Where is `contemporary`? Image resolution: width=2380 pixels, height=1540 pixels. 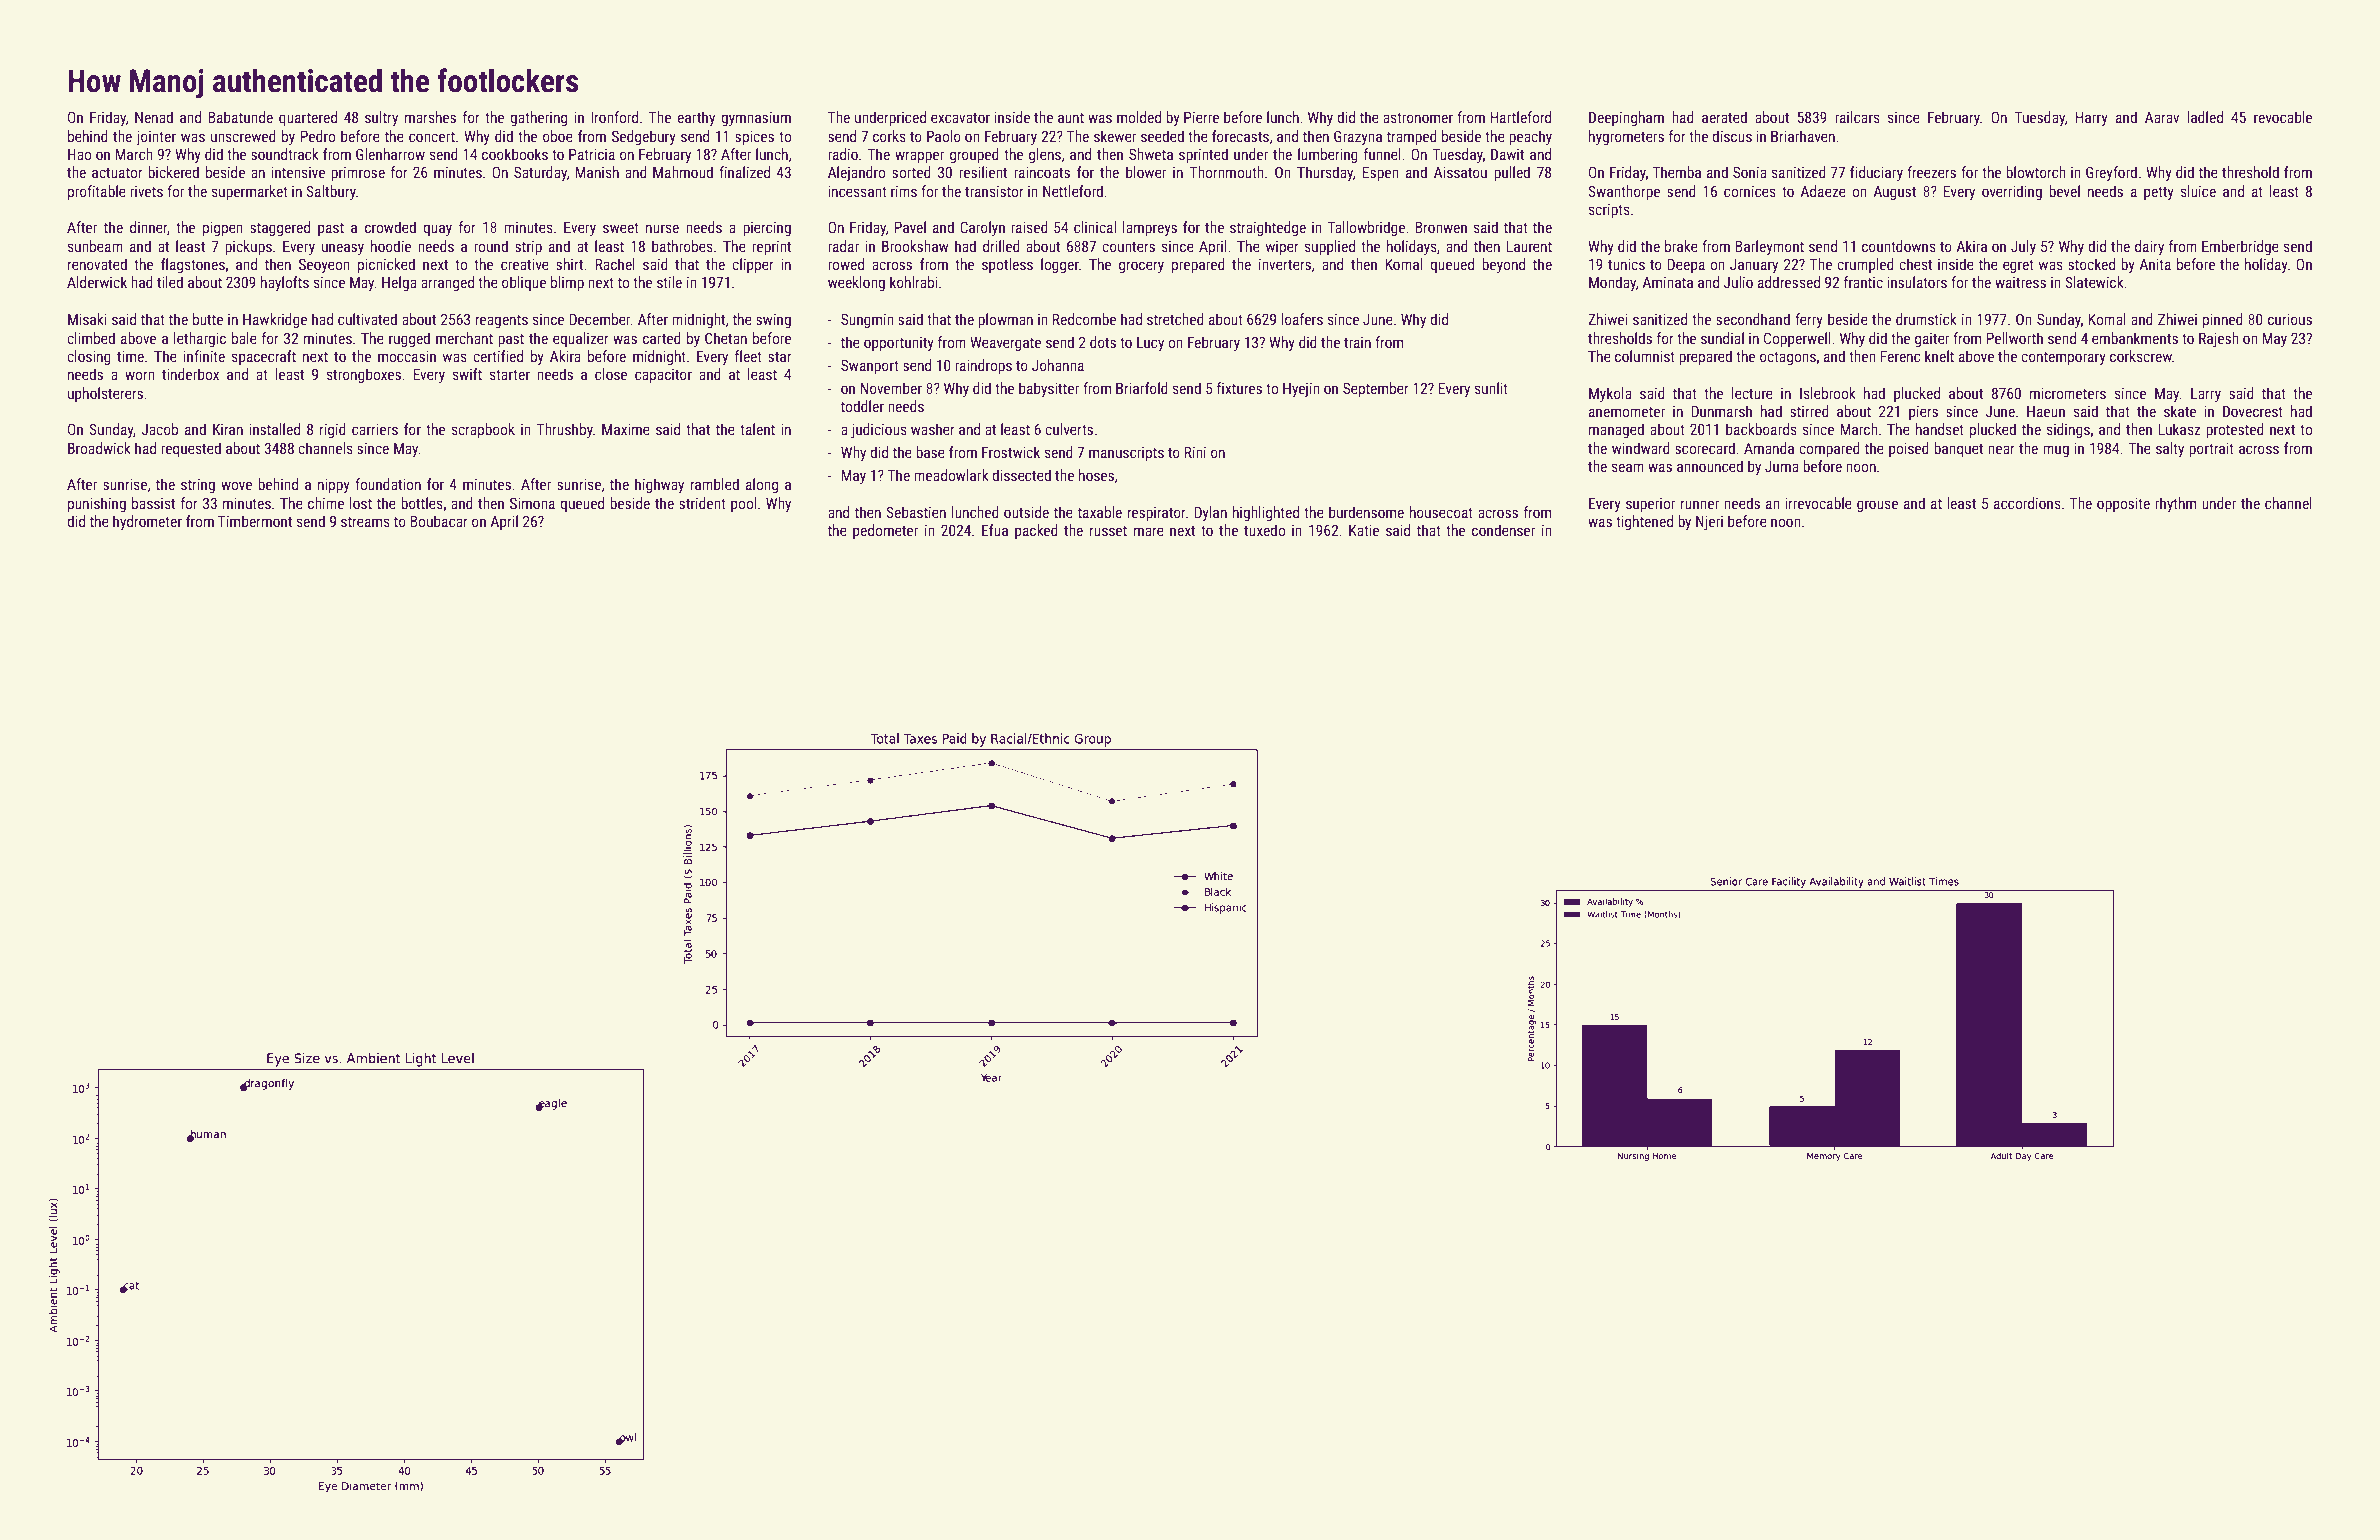
contemporary is located at coordinates (2063, 358).
